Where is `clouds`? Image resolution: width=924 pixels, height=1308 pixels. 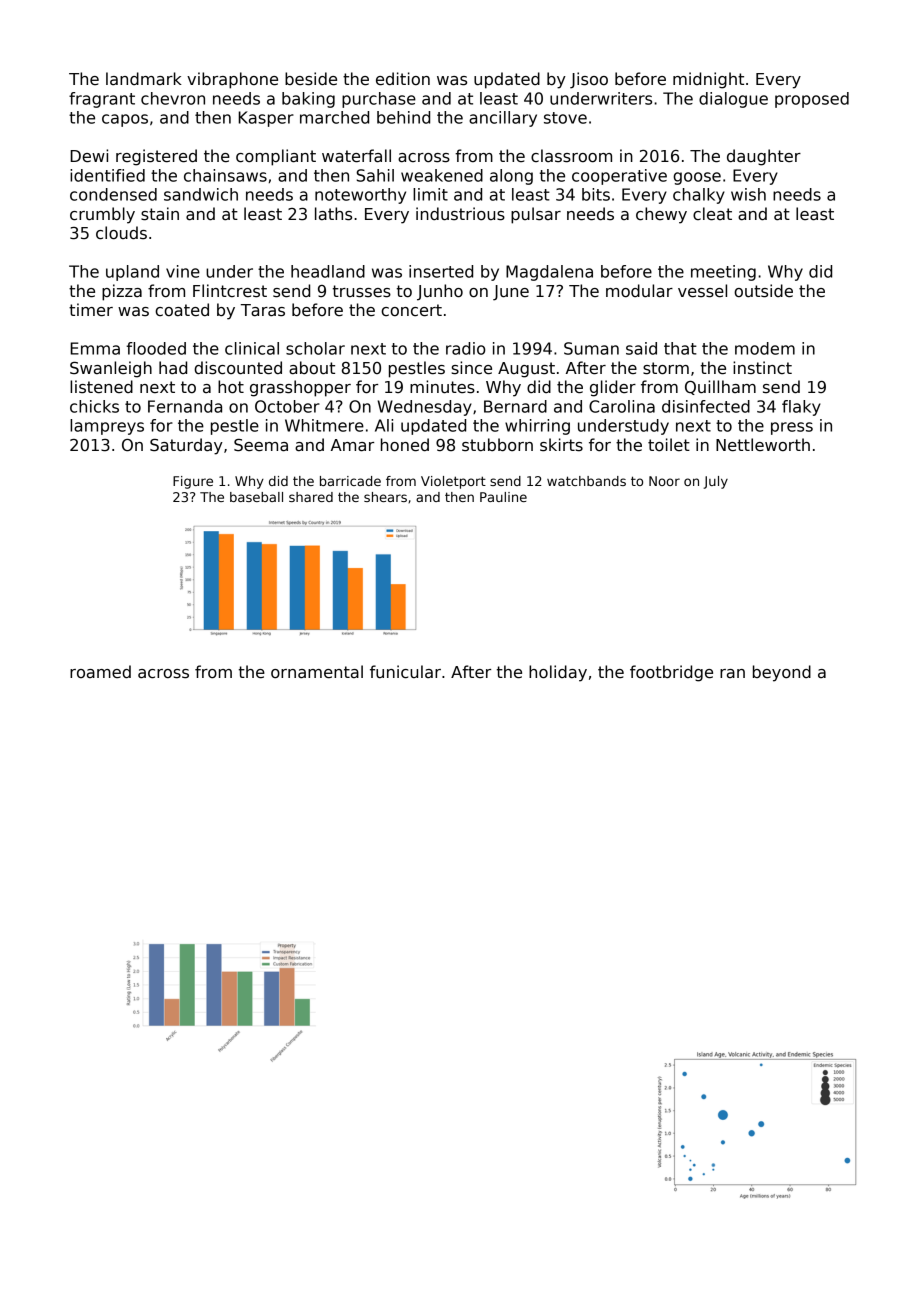
clouds is located at coordinates (121, 233).
